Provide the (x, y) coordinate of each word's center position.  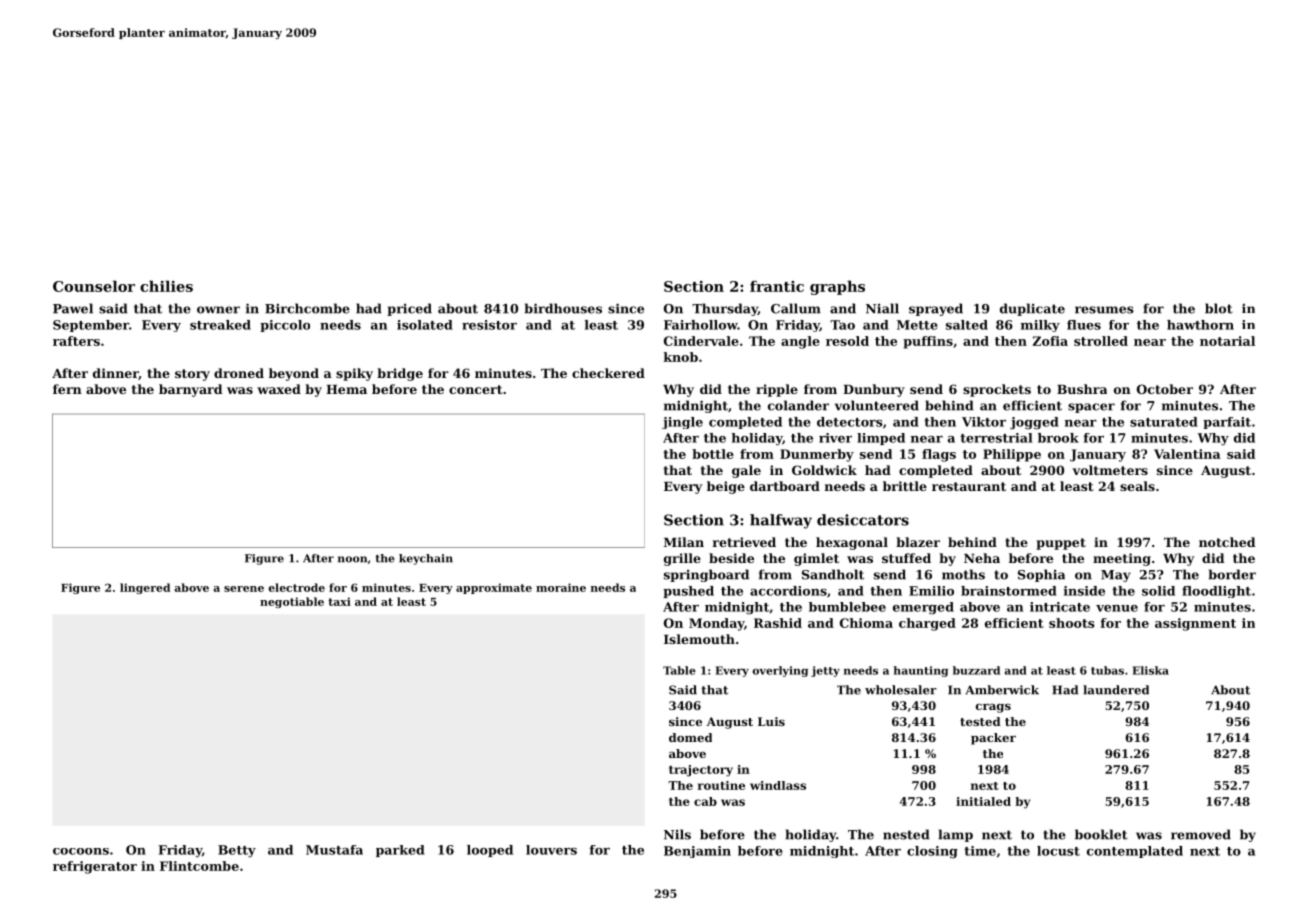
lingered (145, 588)
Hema (346, 389)
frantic (777, 286)
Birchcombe (307, 308)
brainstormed (1009, 591)
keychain (426, 559)
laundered (1116, 690)
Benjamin (697, 852)
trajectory (701, 771)
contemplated (1135, 852)
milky (1040, 326)
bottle (713, 454)
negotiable (292, 602)
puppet (1061, 544)
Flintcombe (199, 866)
